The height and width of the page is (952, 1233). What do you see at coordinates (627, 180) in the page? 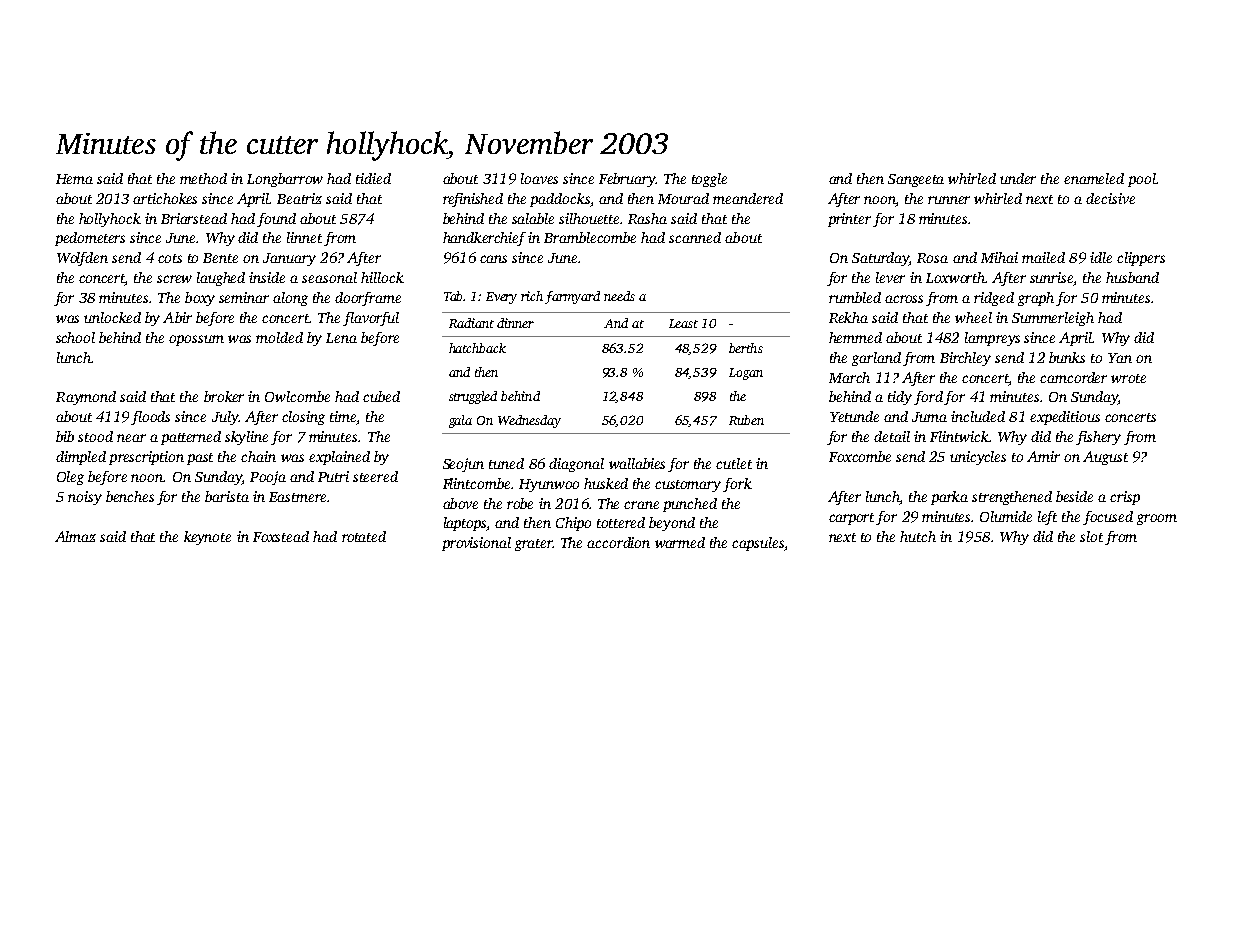
I see `February` at bounding box center [627, 180].
